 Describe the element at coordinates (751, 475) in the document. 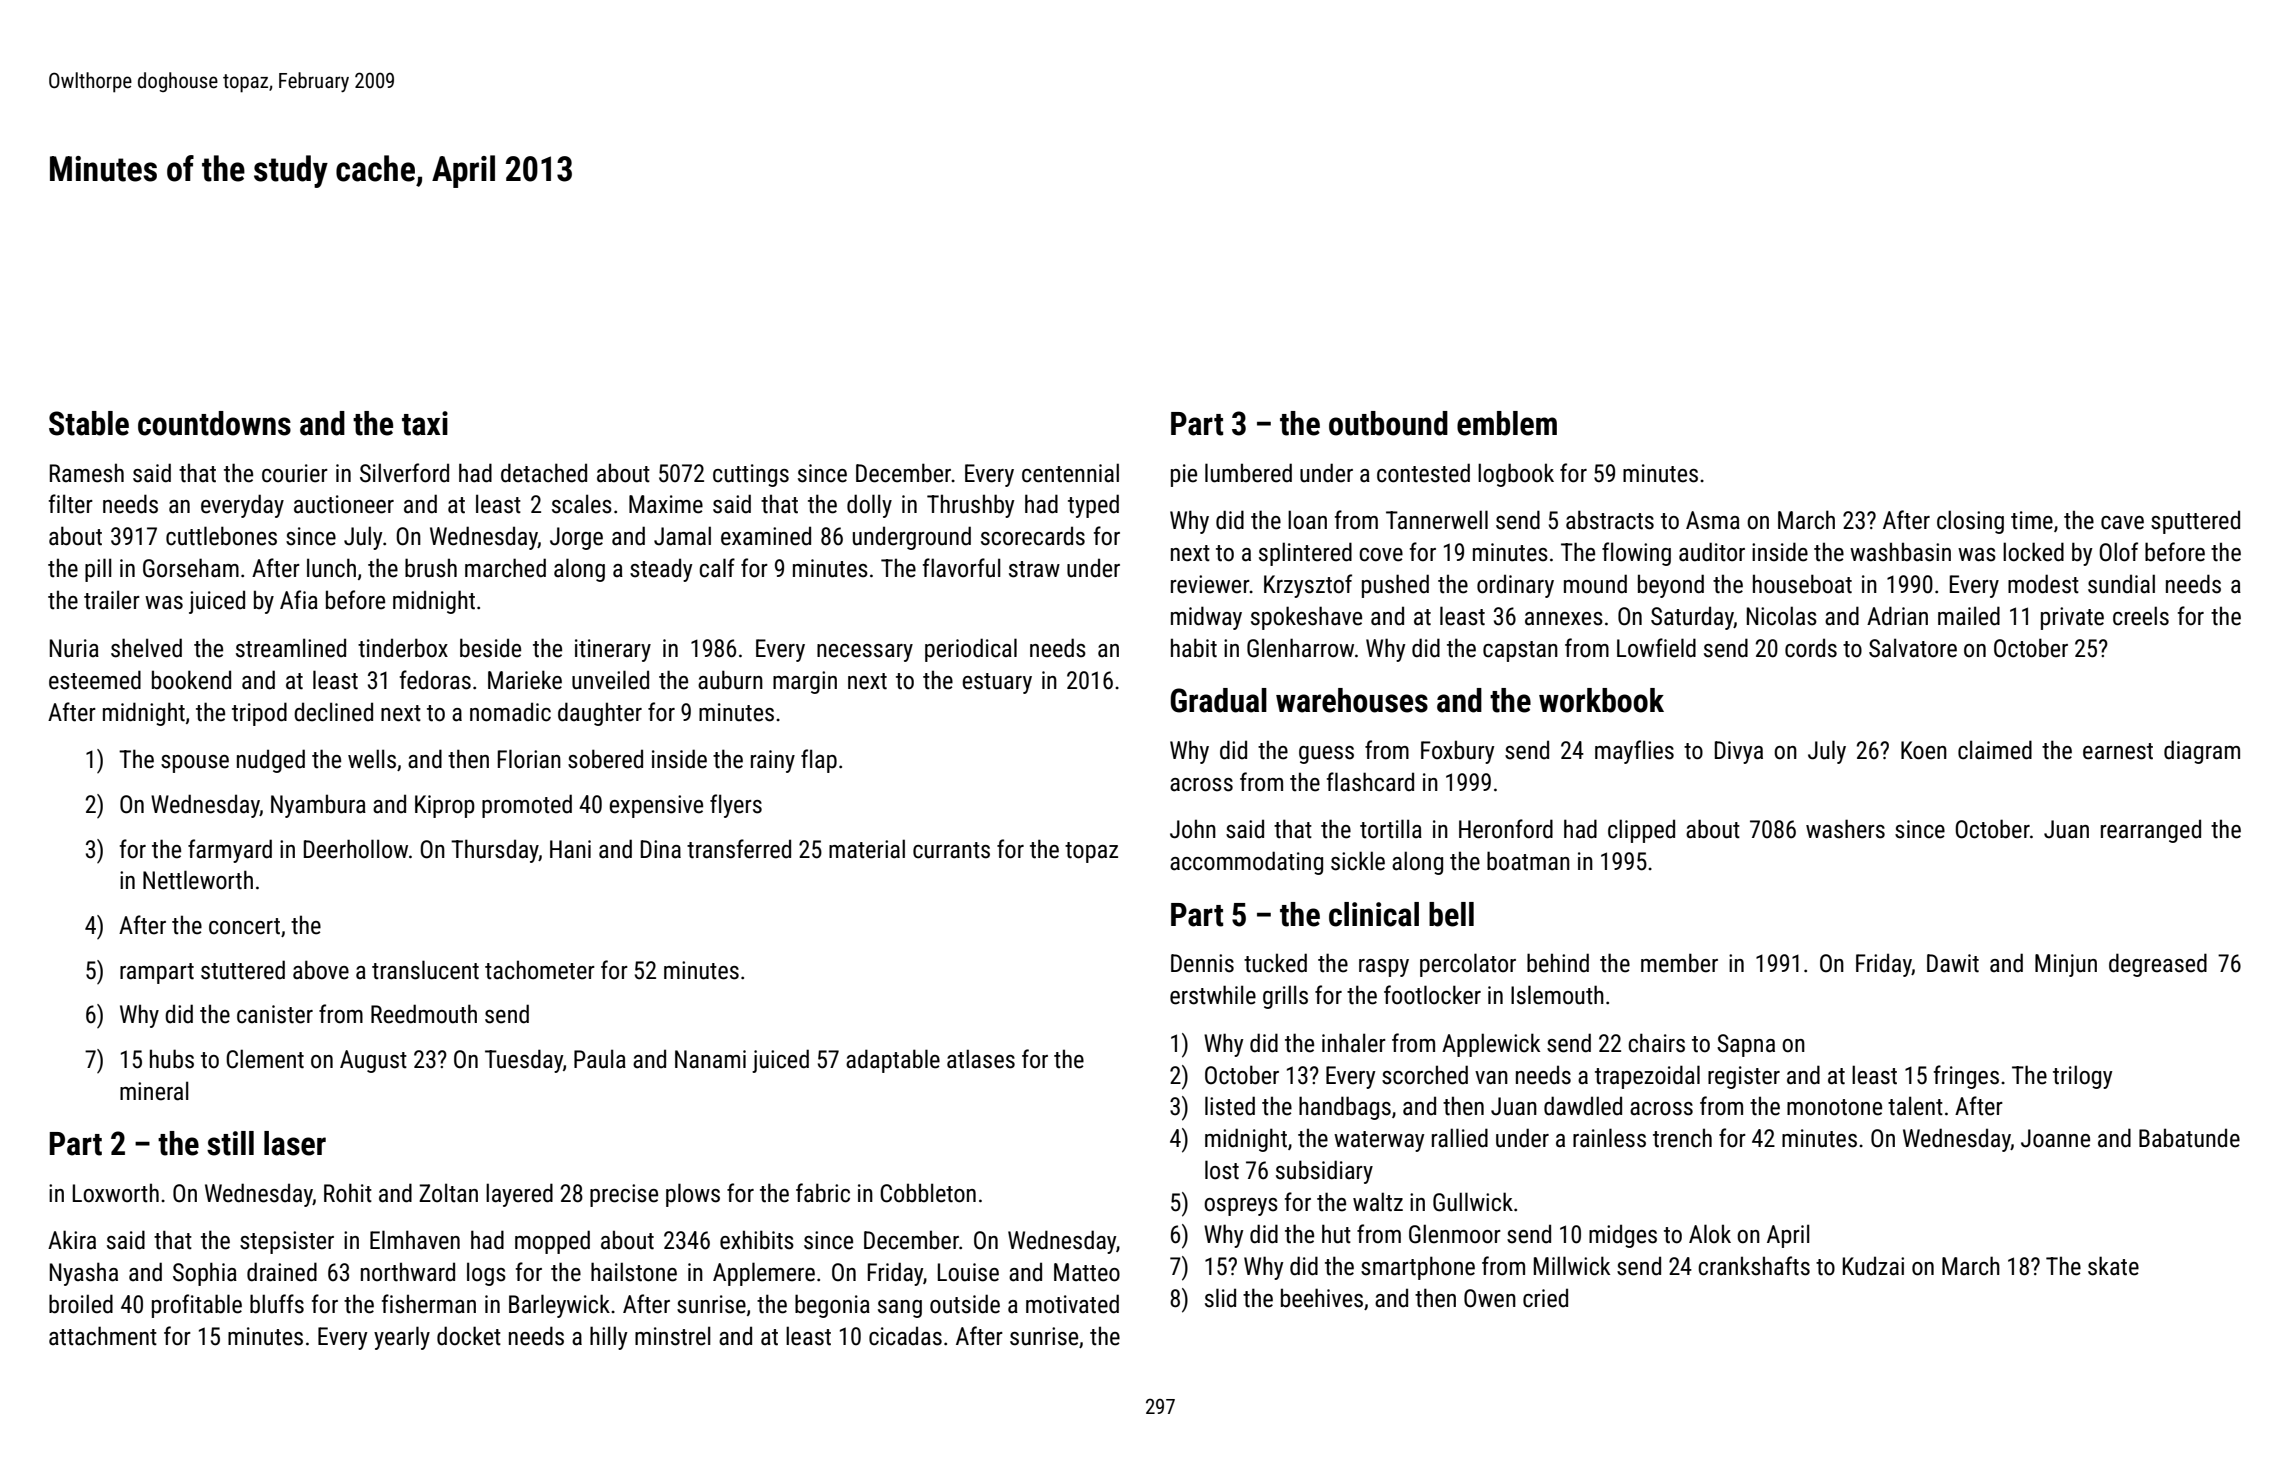

I see `cuttings` at that location.
